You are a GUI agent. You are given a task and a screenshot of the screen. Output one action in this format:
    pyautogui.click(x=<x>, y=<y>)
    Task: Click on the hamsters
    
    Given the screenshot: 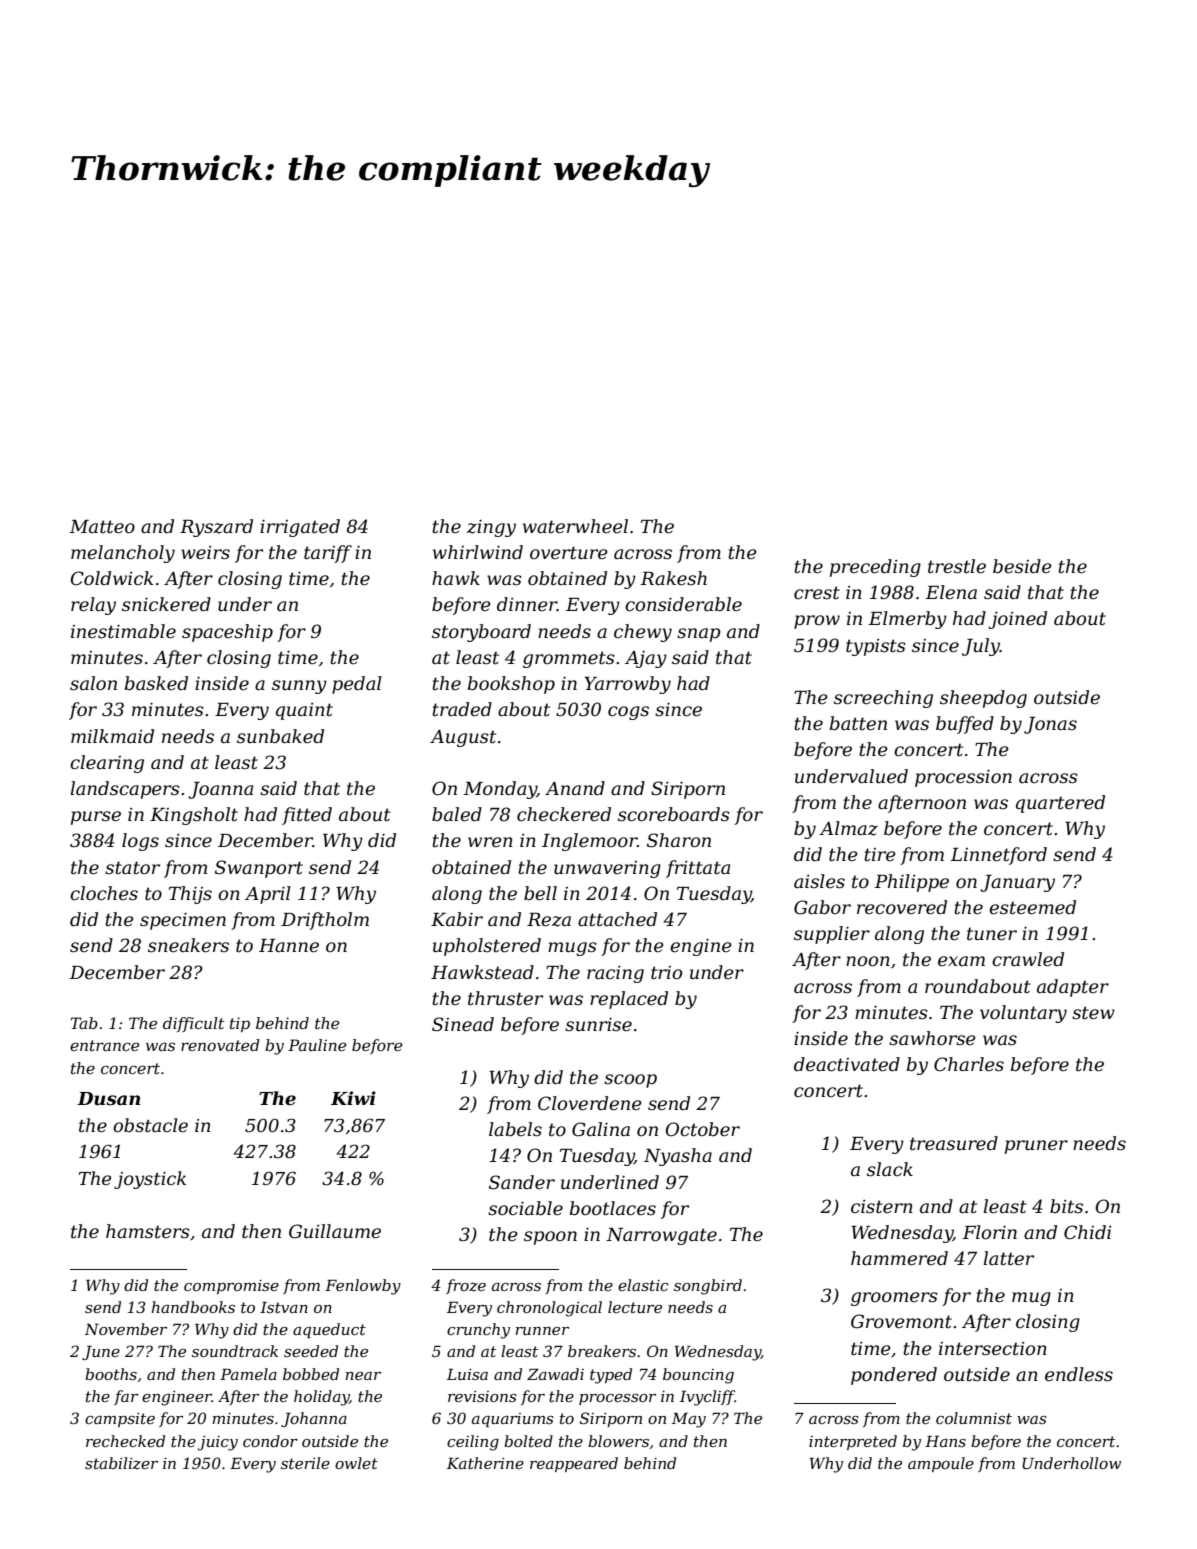 What is the action you would take?
    pyautogui.click(x=148, y=1231)
